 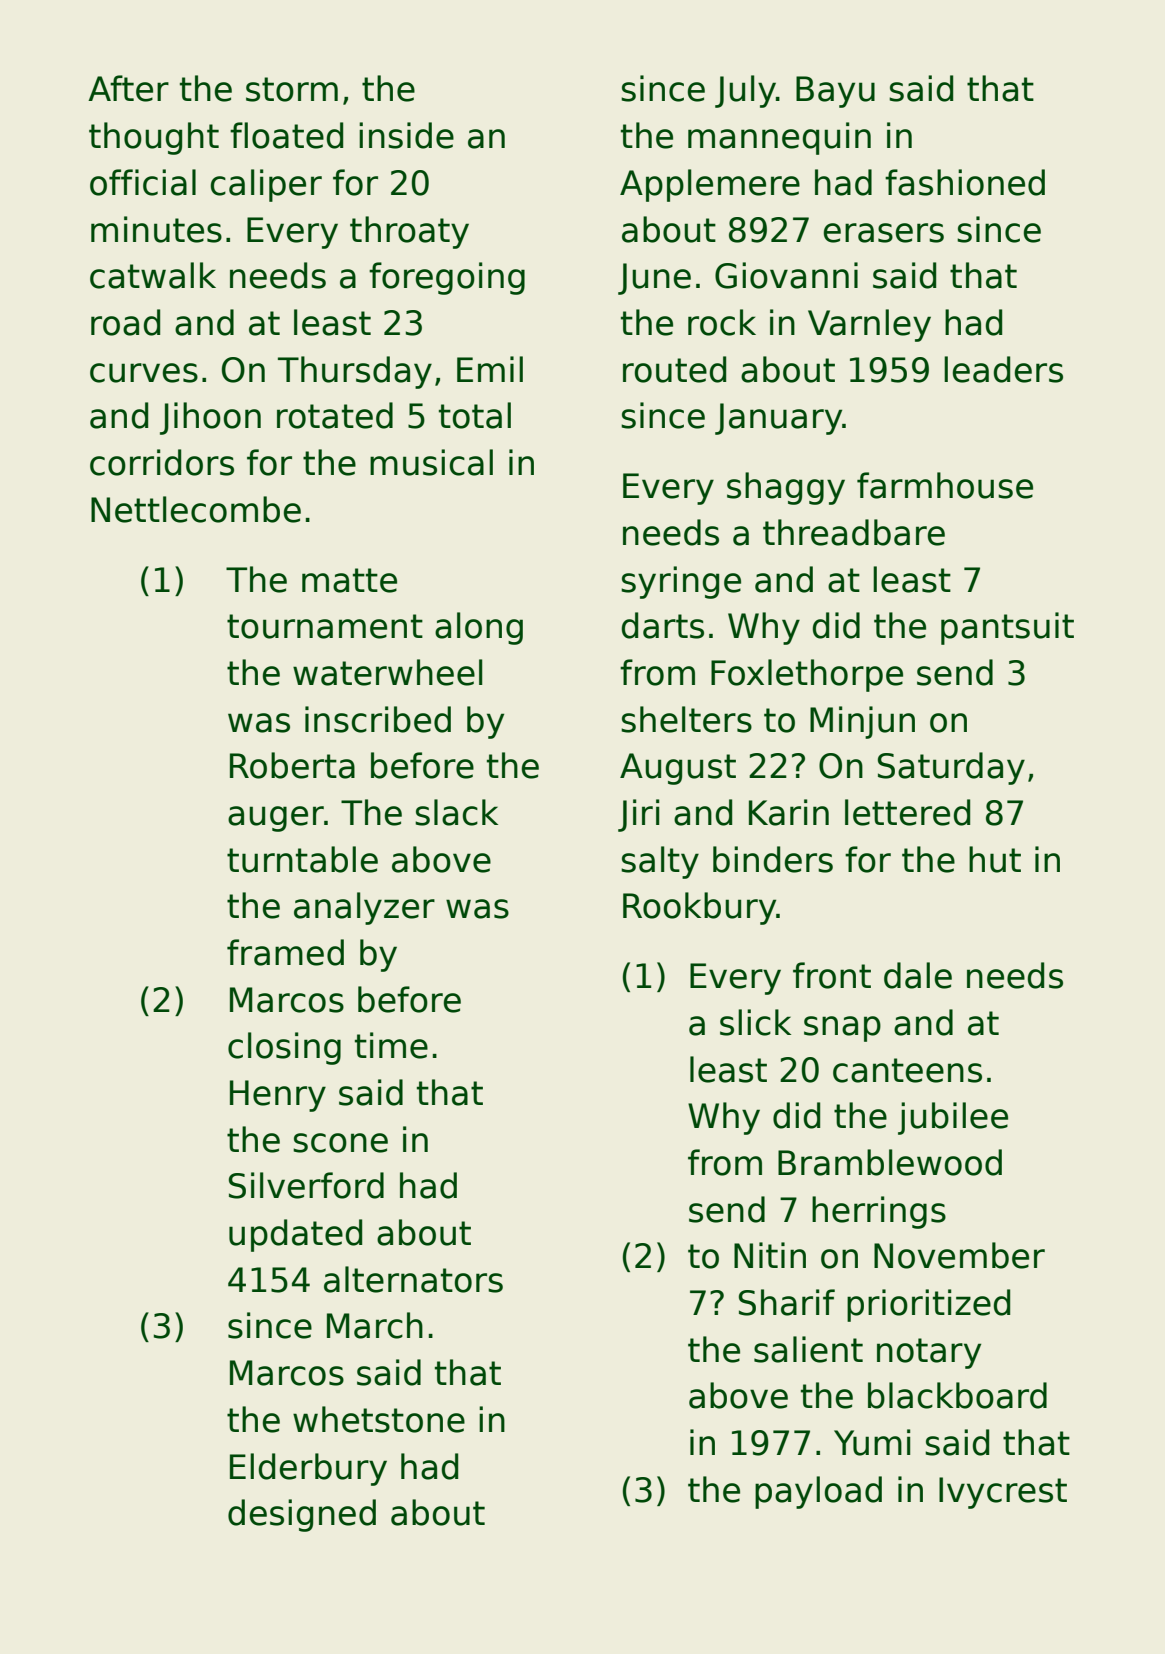 I want to click on syringe, so click(x=681, y=582).
